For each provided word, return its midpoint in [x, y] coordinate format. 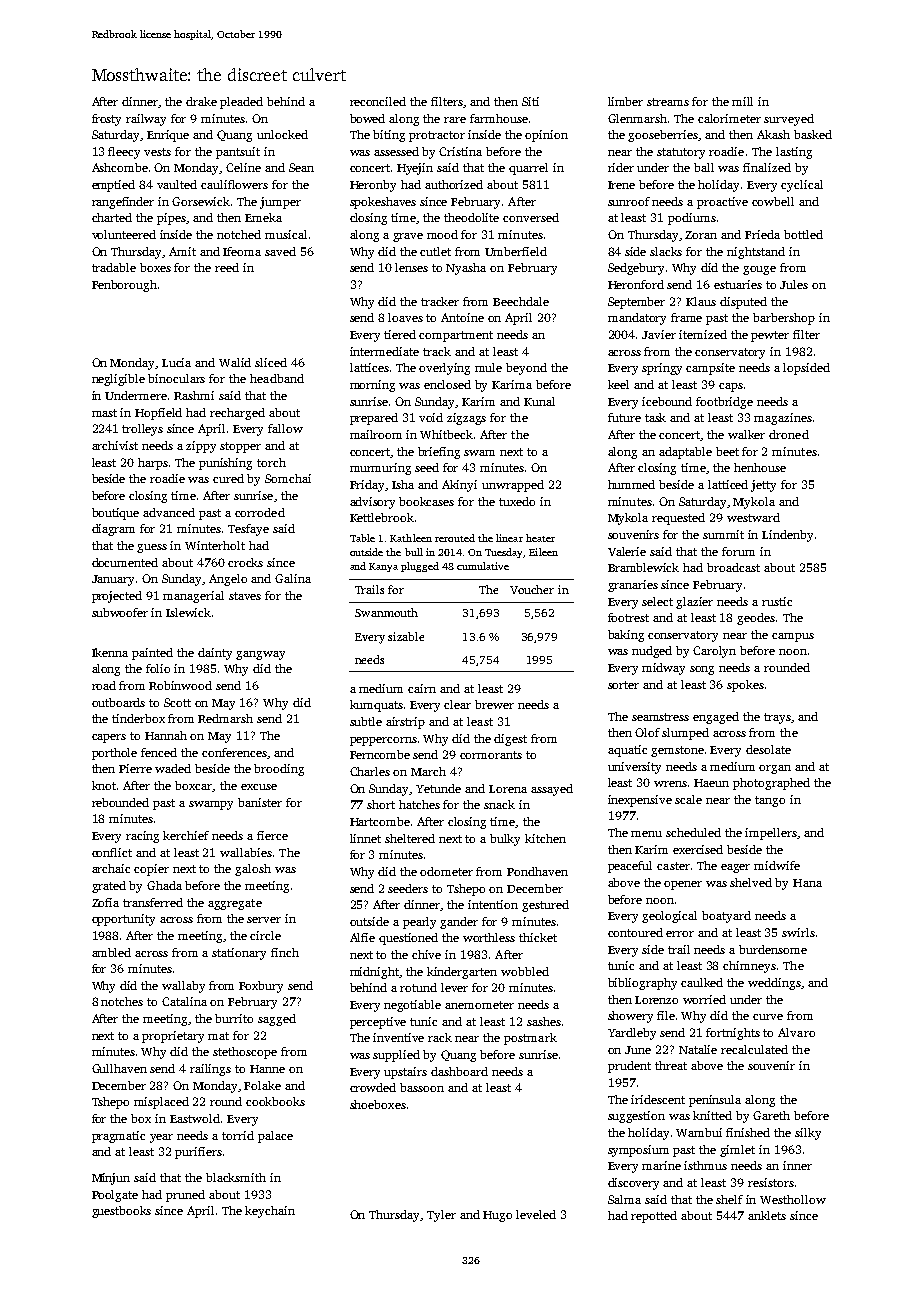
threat [671, 1065]
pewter [770, 336]
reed [227, 267]
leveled [536, 1214]
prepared [374, 419]
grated [109, 887]
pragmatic [118, 1137]
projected [117, 597]
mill [742, 101]
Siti [530, 101]
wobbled [525, 971]
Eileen [543, 552]
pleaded [241, 103]
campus [793, 637]
